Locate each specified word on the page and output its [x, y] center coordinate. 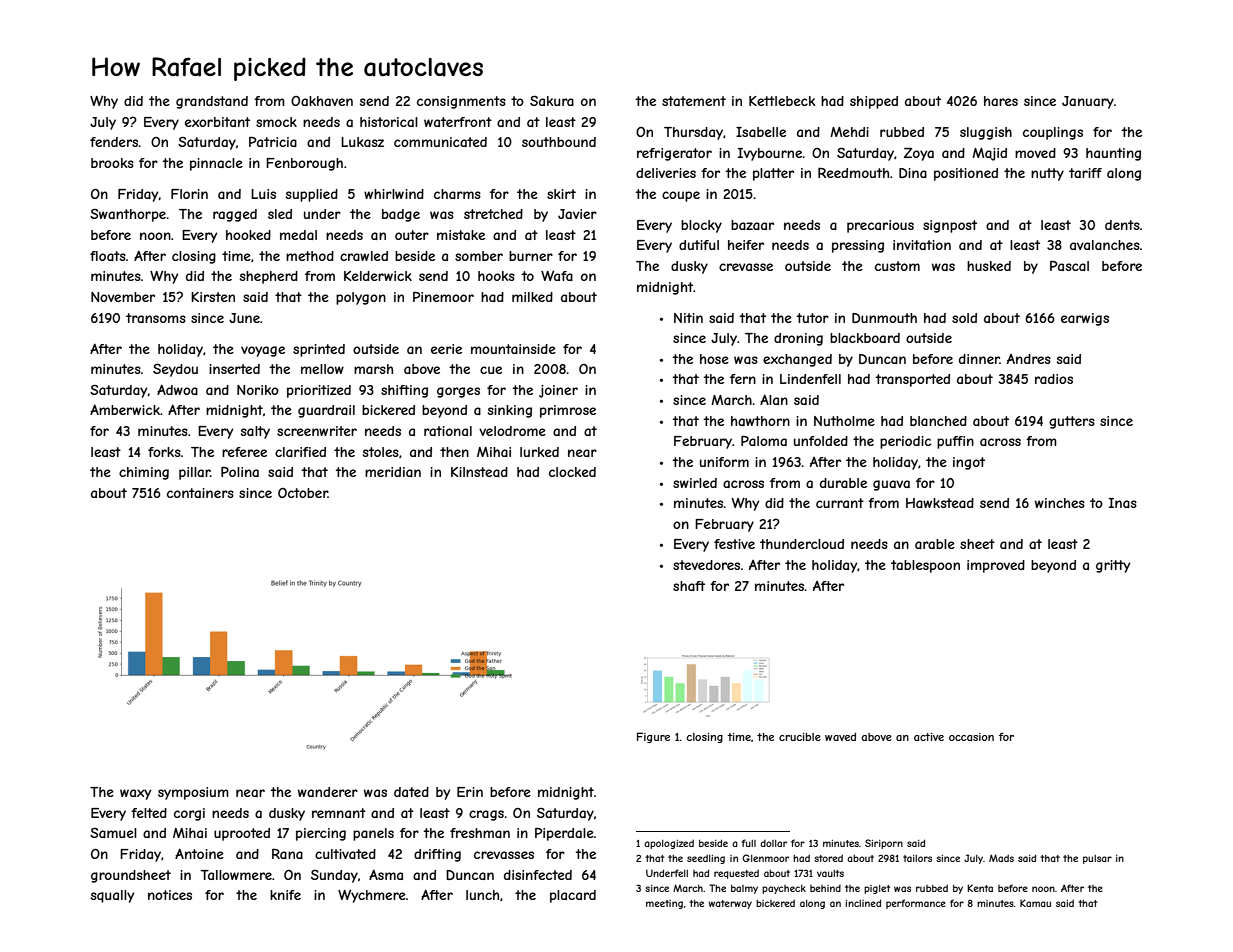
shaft [689, 586]
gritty [1113, 566]
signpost [950, 226]
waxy [135, 794]
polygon [361, 298]
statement [694, 101]
